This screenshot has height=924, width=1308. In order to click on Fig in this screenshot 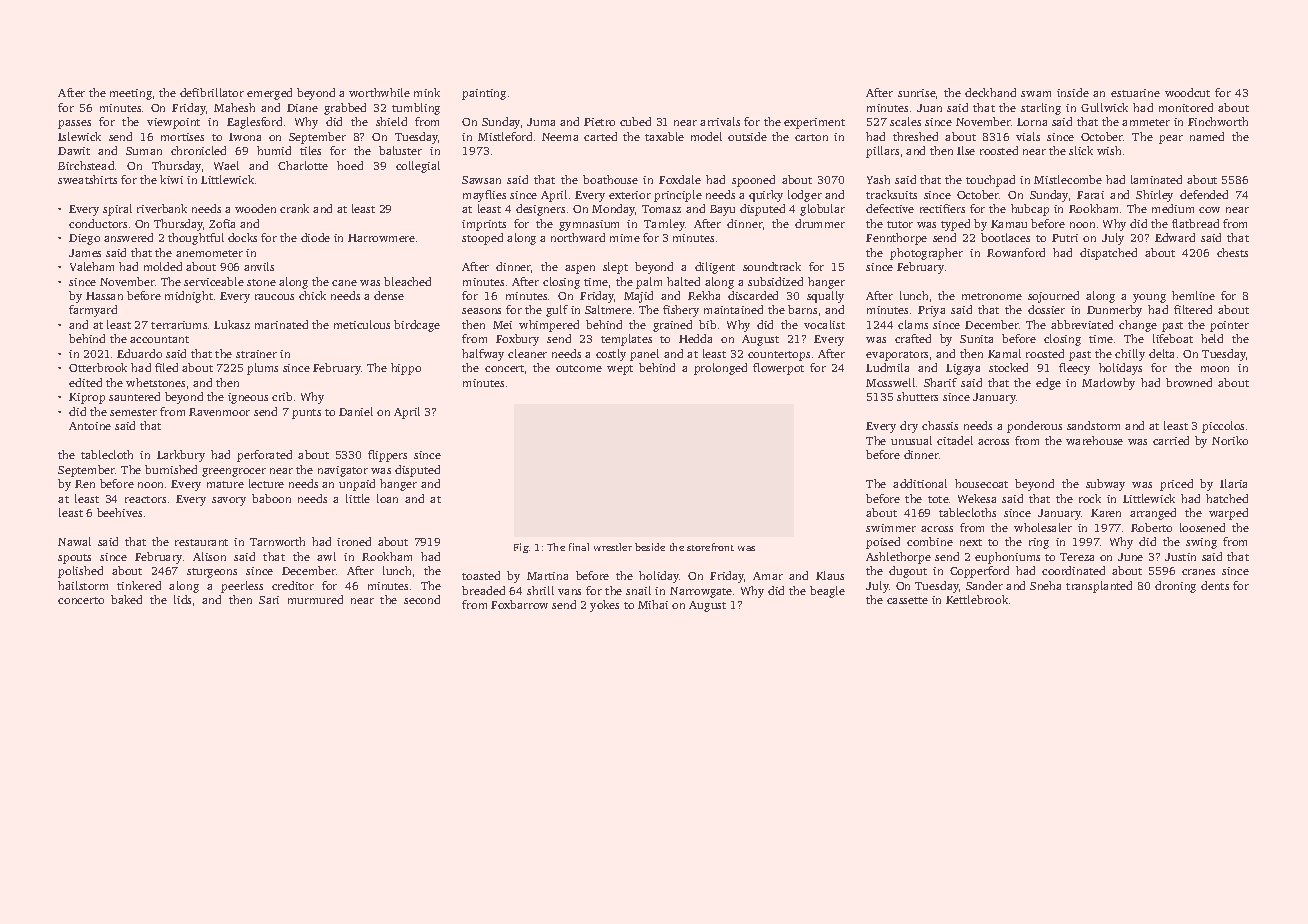, I will do `click(521, 548)`.
